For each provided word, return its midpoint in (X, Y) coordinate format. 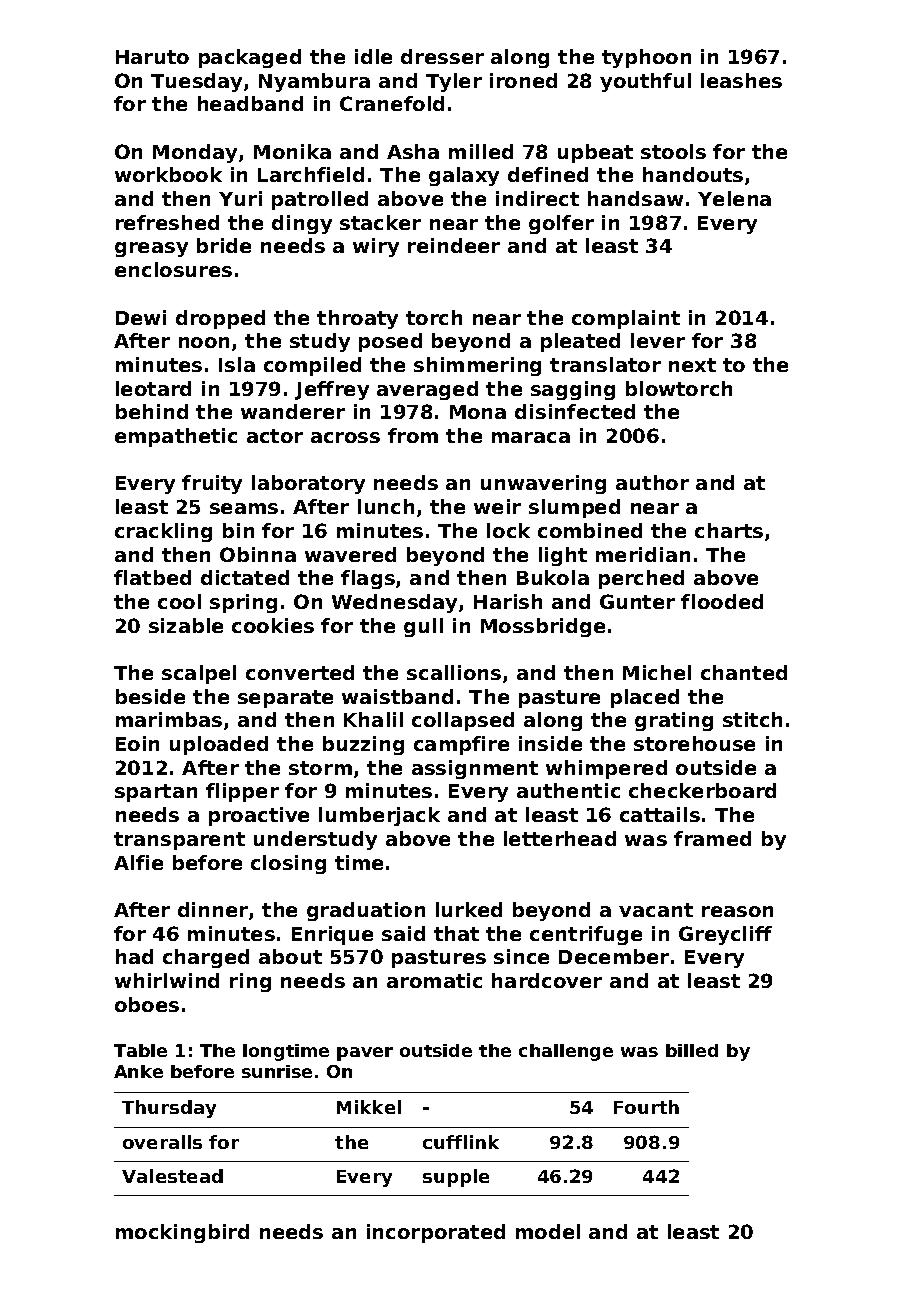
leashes (741, 80)
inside (550, 743)
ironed (523, 80)
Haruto (152, 57)
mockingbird (182, 1233)
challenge (566, 1052)
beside (150, 696)
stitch (752, 719)
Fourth (646, 1107)
